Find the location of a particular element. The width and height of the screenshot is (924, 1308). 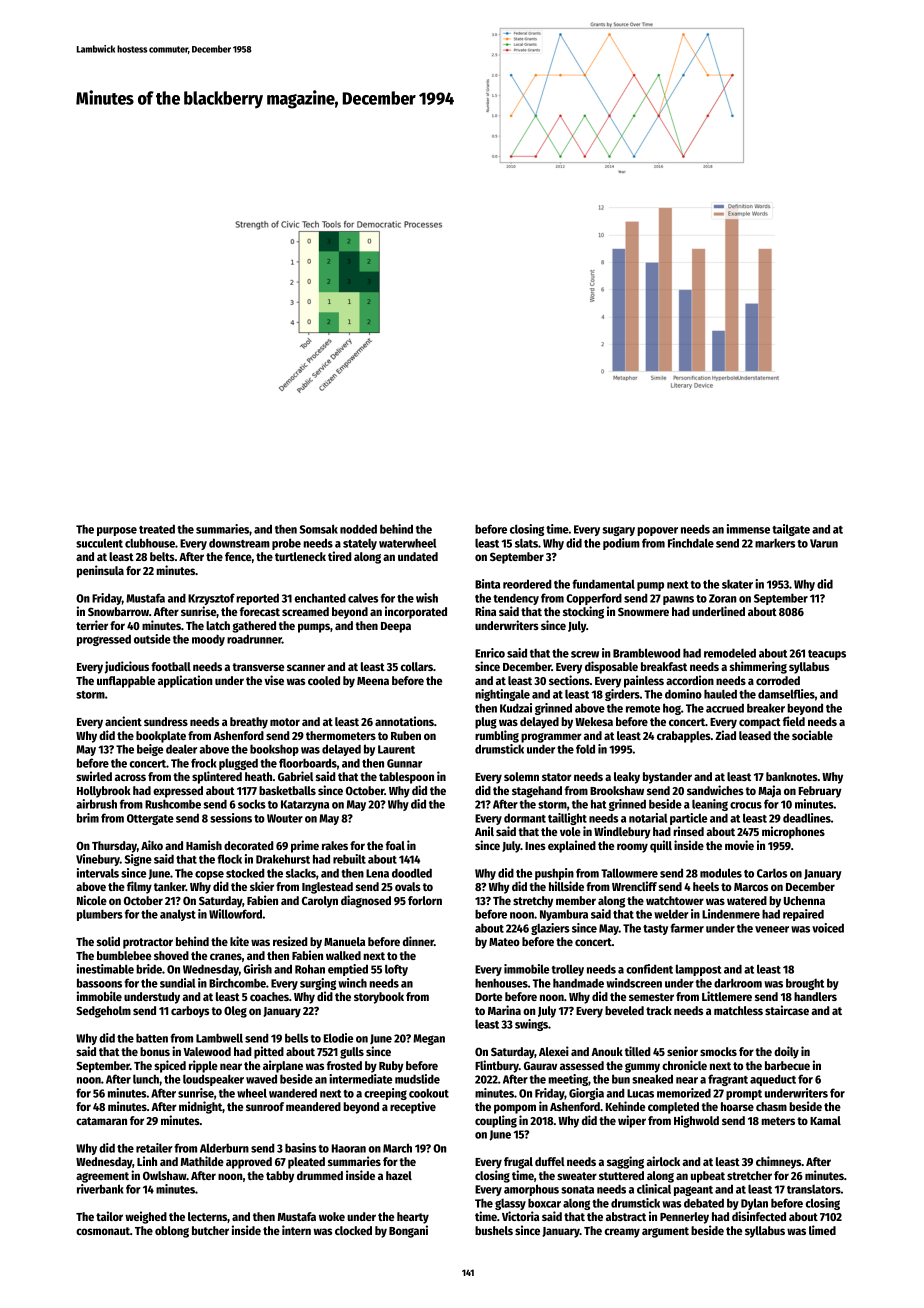

Meena is located at coordinates (373, 681).
